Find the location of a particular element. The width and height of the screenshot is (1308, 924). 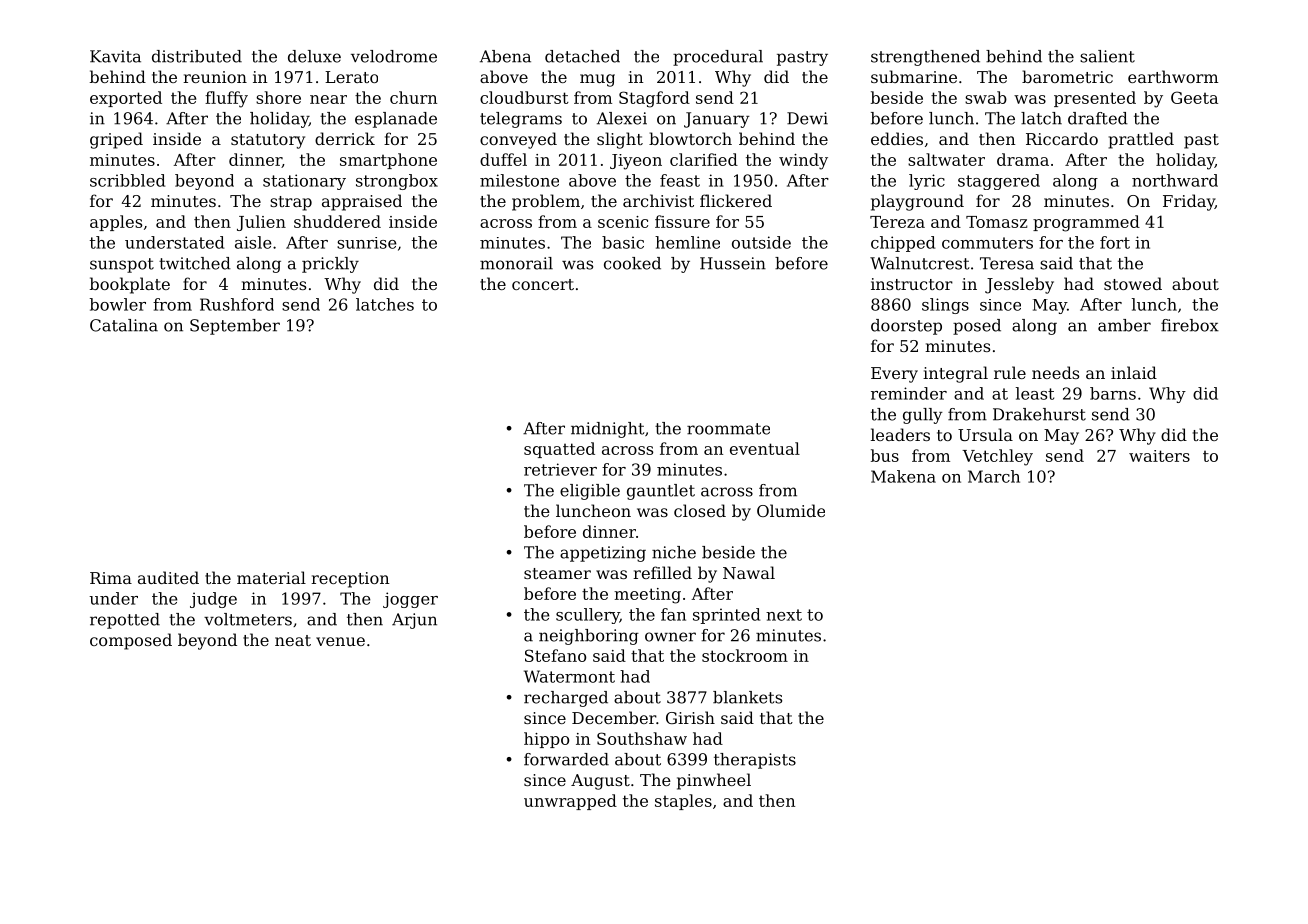

concert is located at coordinates (543, 284).
